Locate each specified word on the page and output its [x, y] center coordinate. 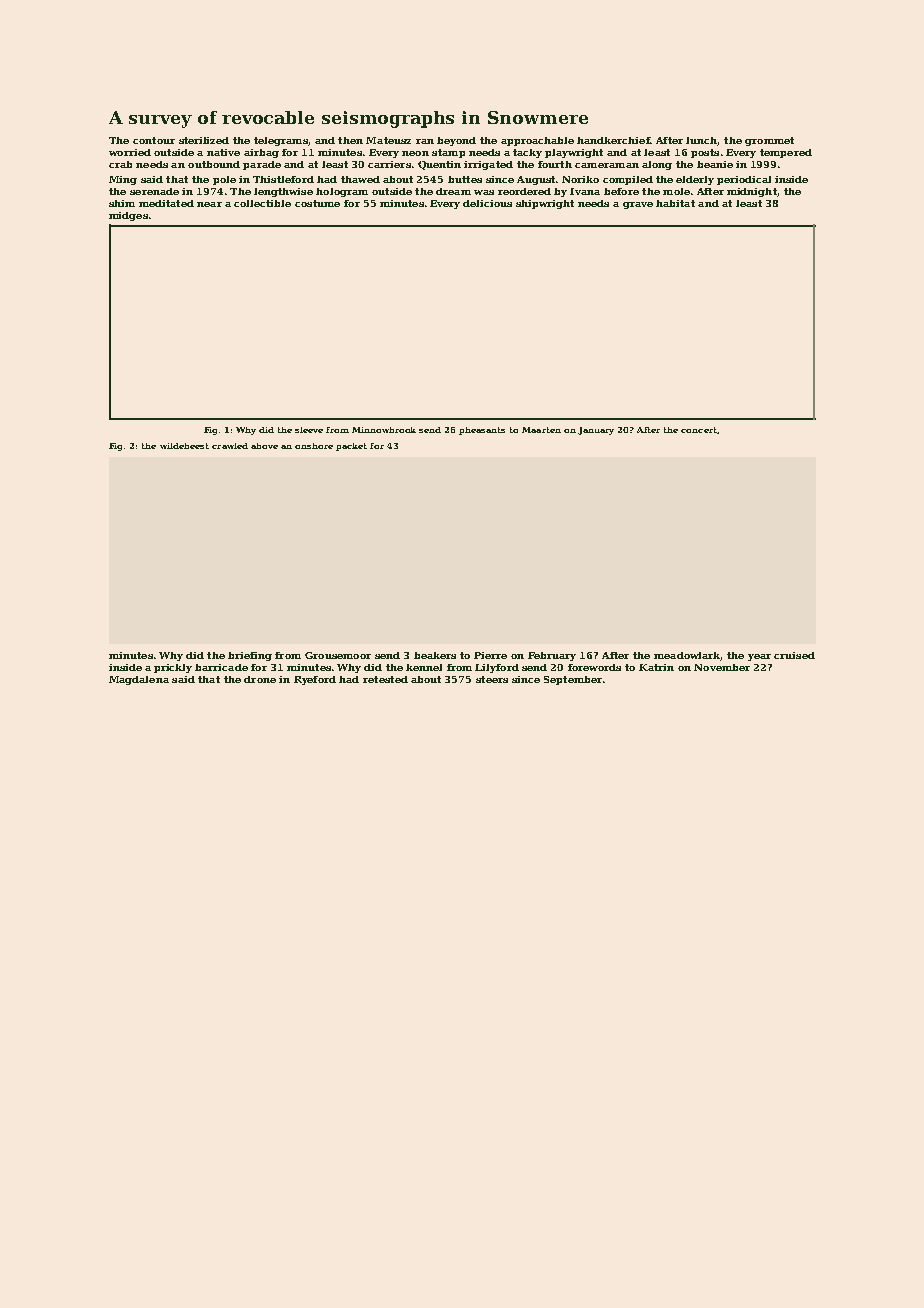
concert [699, 430]
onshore [314, 446]
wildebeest [184, 446]
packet [351, 447]
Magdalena [139, 680]
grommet [769, 141]
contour [154, 140]
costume [317, 203]
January [596, 431]
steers [492, 679]
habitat [675, 203]
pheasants [482, 431]
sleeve [309, 430]
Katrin [656, 667]
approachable [537, 141]
